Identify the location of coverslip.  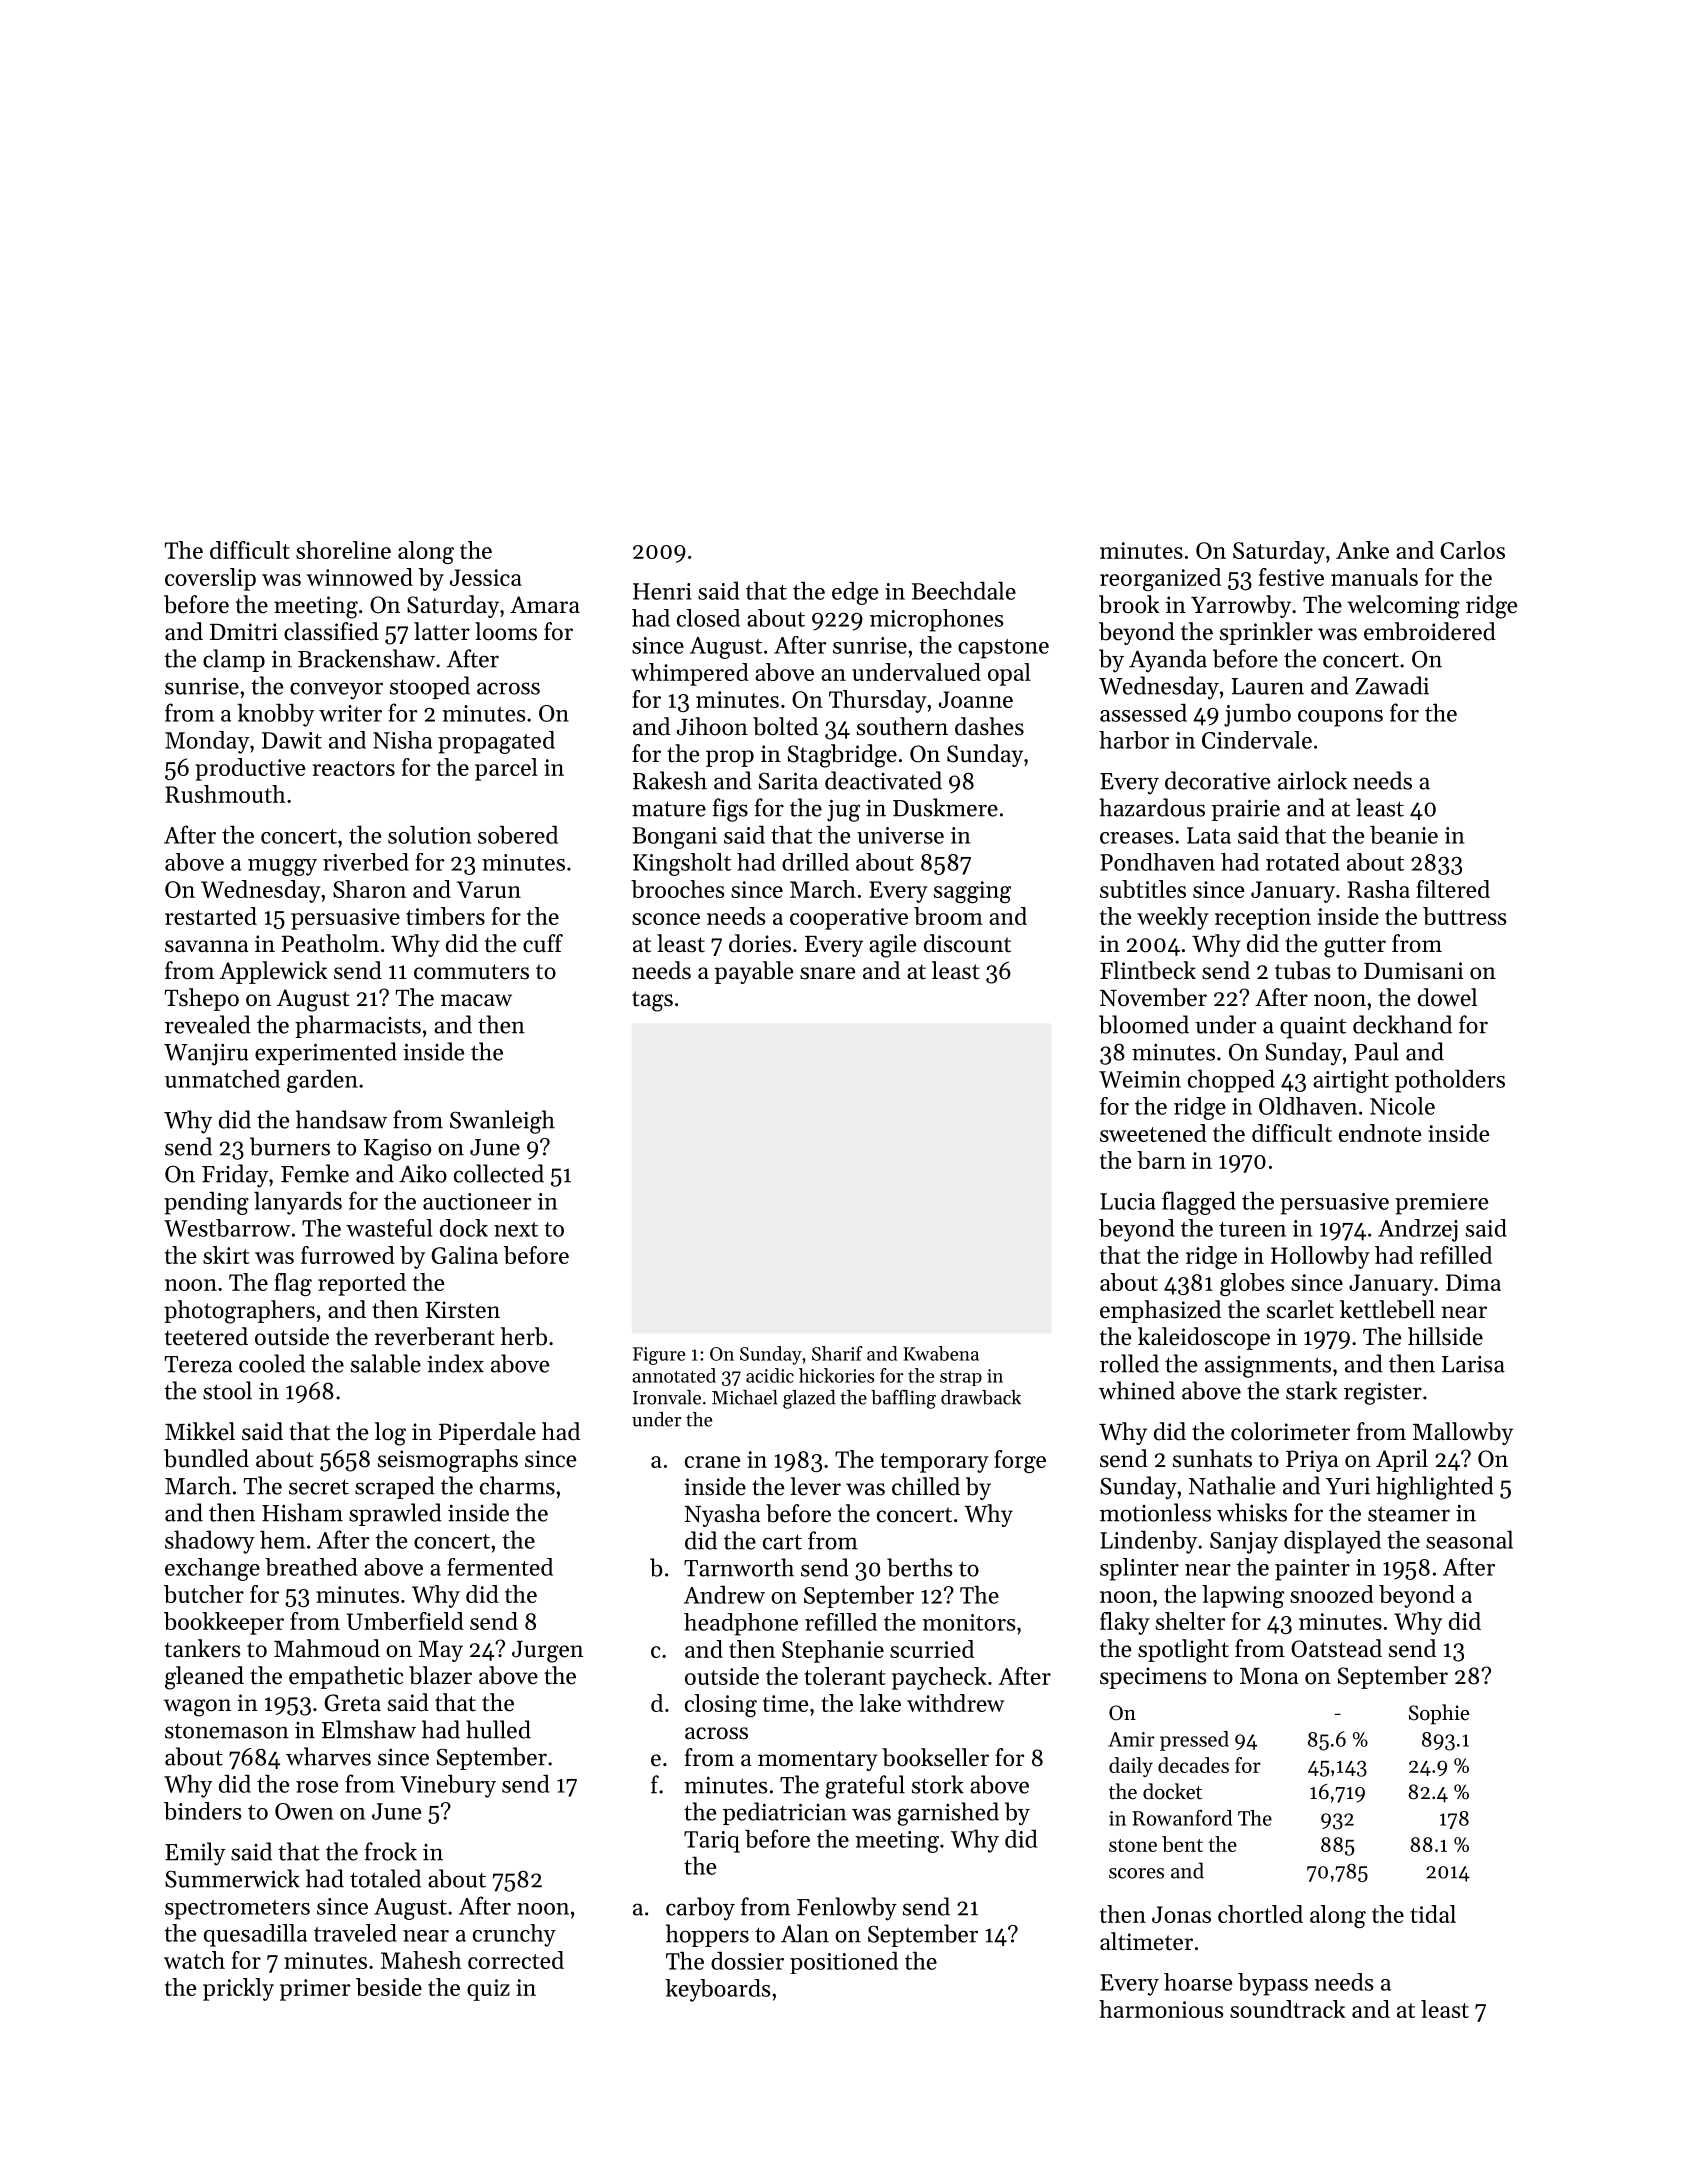
(210, 579).
